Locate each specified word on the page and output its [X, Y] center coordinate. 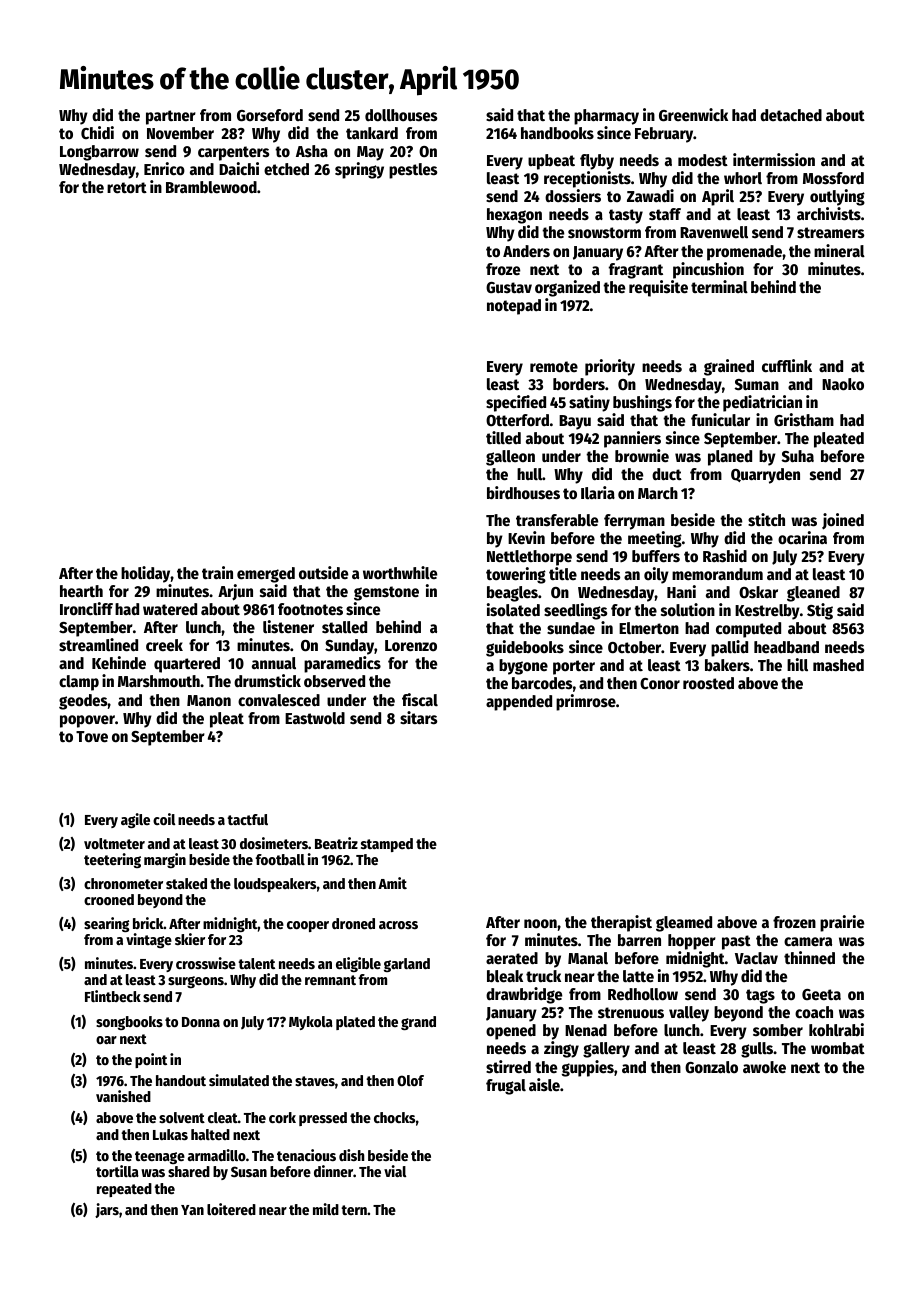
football [280, 859]
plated [355, 1023]
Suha [798, 456]
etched [286, 169]
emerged [266, 575]
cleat [223, 1117]
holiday [146, 574]
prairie [842, 923]
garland [407, 965]
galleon [510, 458]
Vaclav [756, 958]
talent [256, 963]
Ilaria [598, 492]
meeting [655, 539]
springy [359, 170]
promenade [744, 253]
